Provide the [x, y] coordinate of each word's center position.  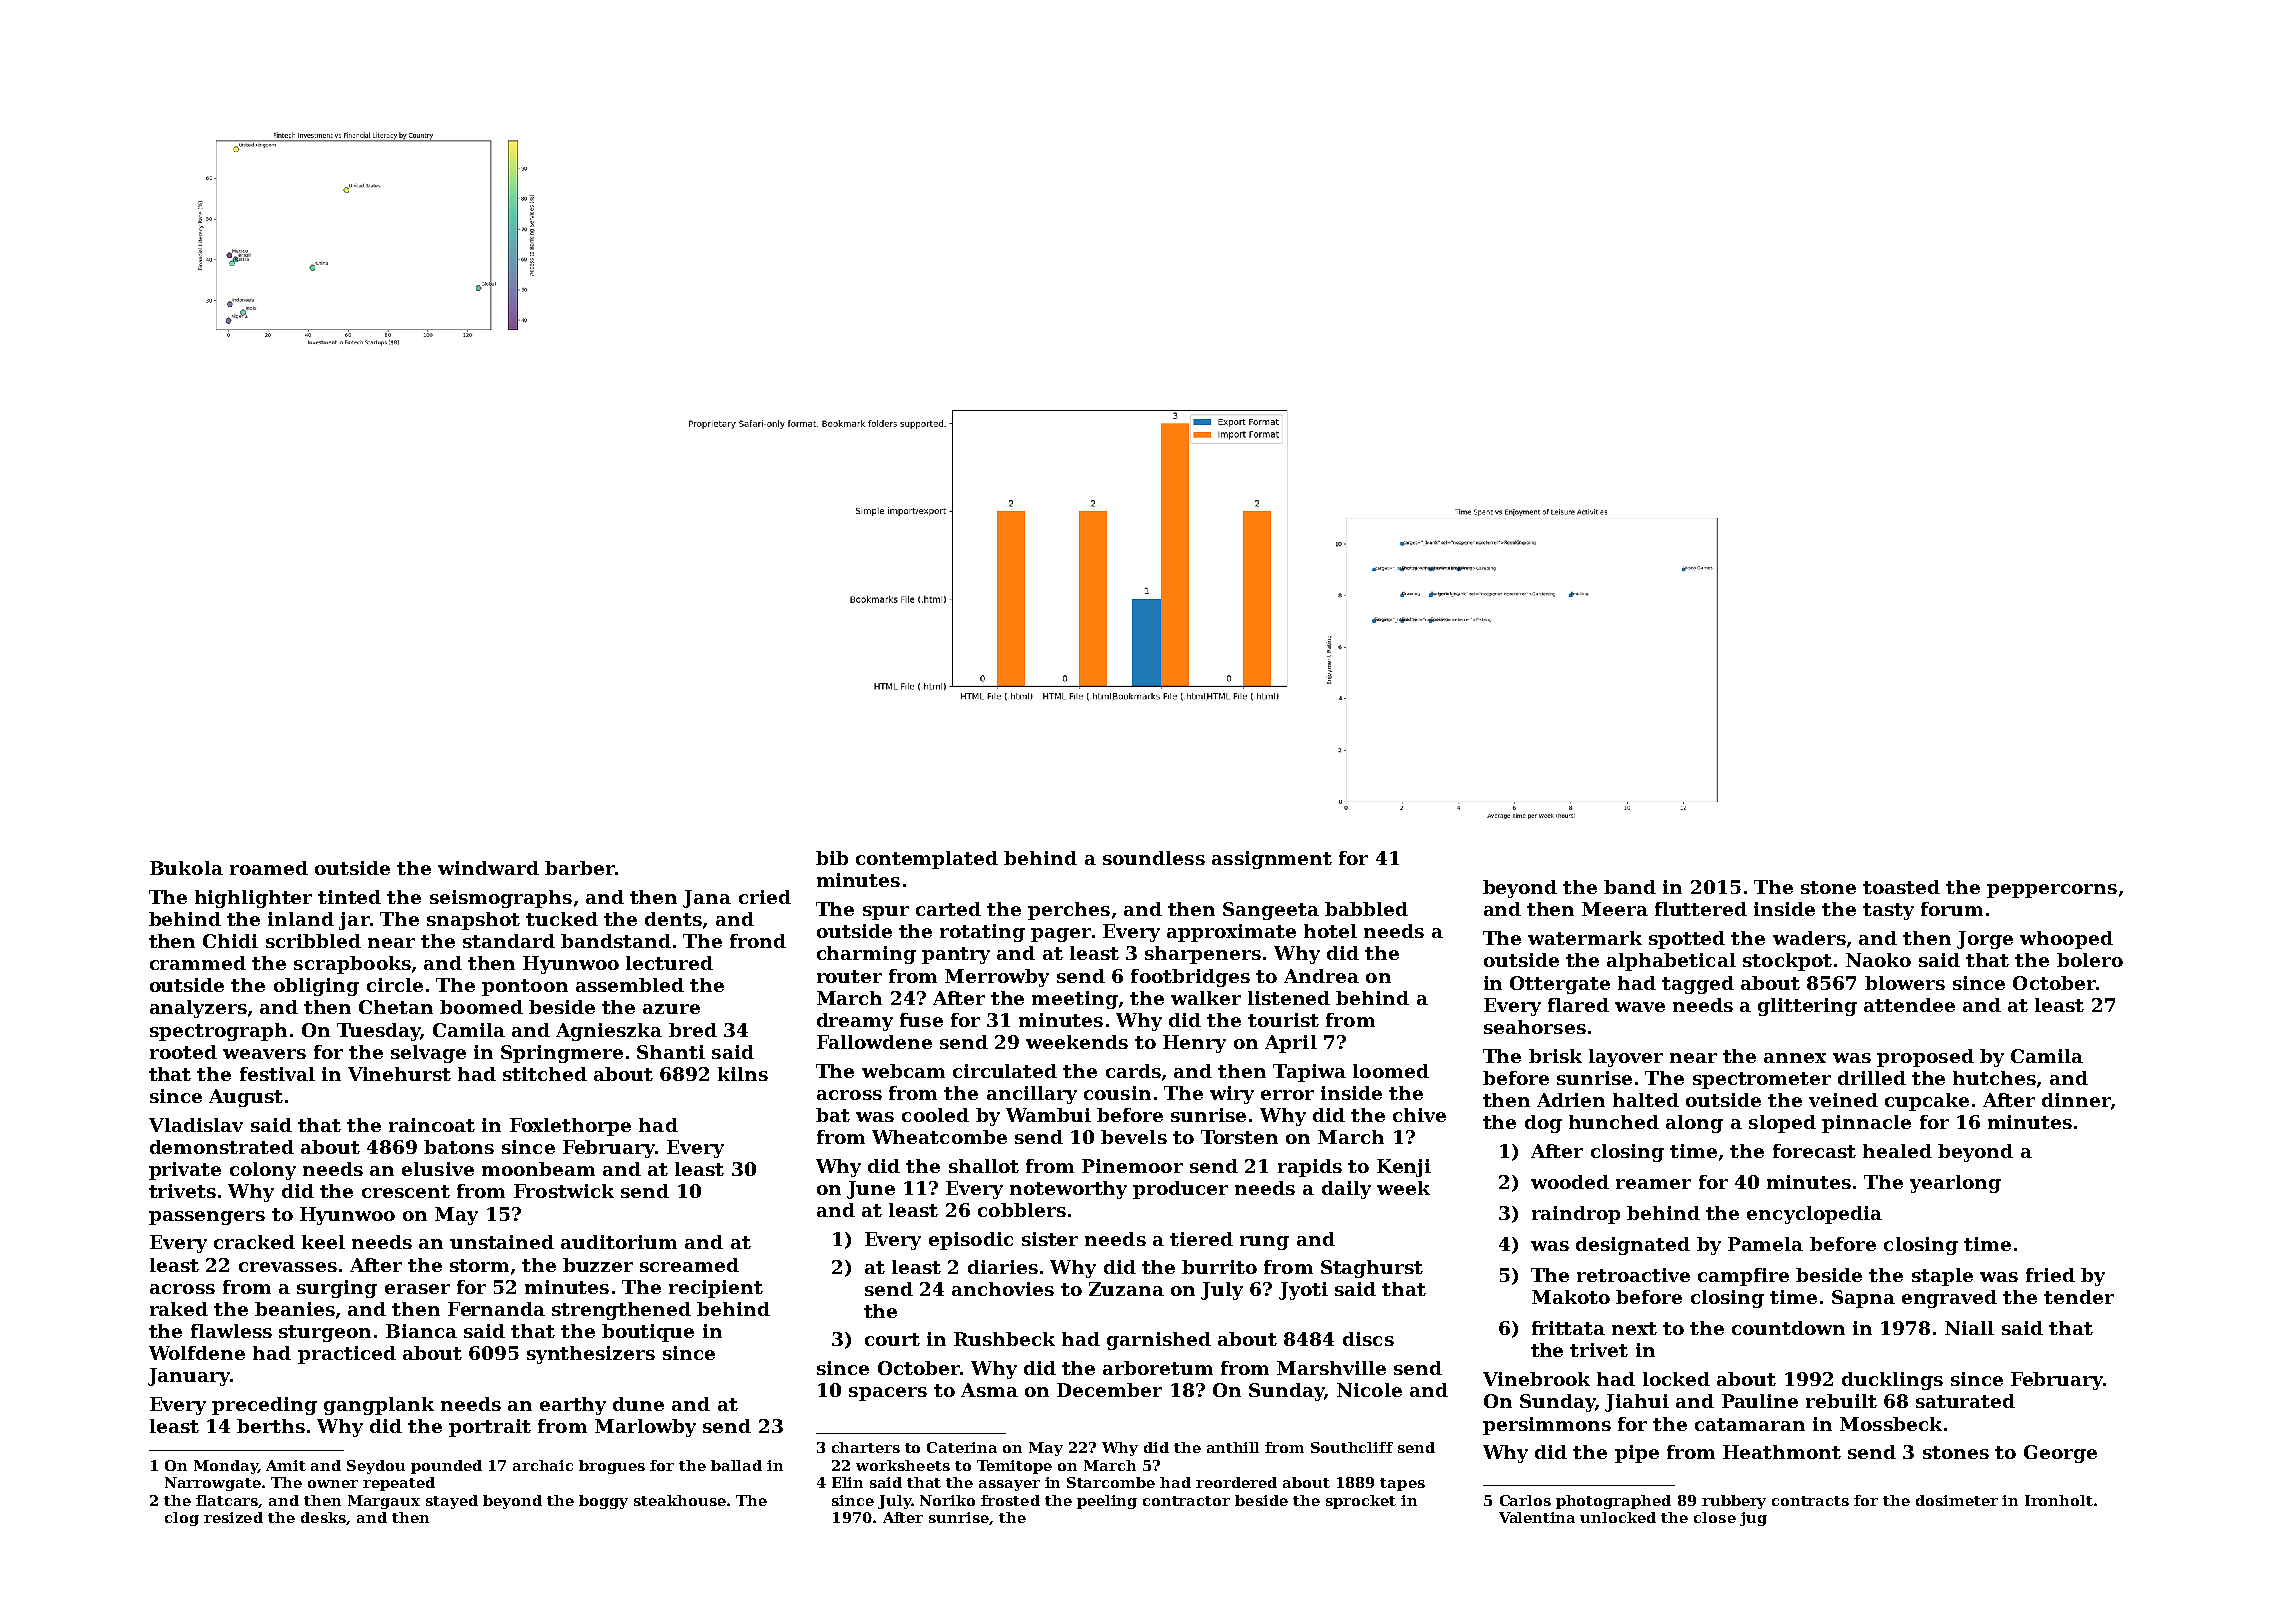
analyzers [198, 1009]
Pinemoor [1132, 1166]
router [849, 976]
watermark [1585, 938]
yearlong [1955, 1184]
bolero [2090, 960]
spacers [888, 1394]
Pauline [1760, 1401]
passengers [207, 1218]
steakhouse [680, 1500]
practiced [347, 1355]
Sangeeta [1271, 911]
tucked [562, 919]
